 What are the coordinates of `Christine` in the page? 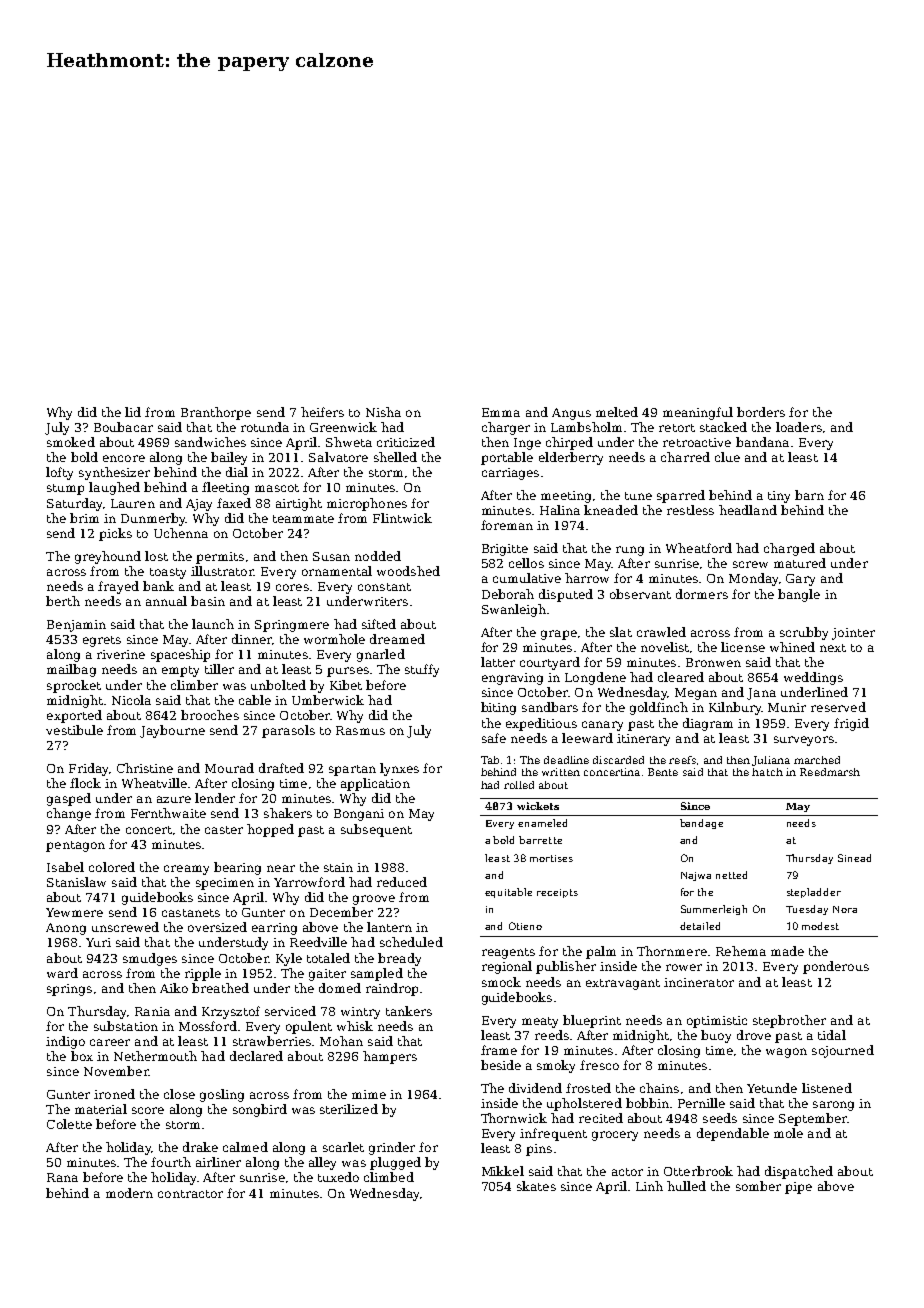 It's located at (145, 768).
